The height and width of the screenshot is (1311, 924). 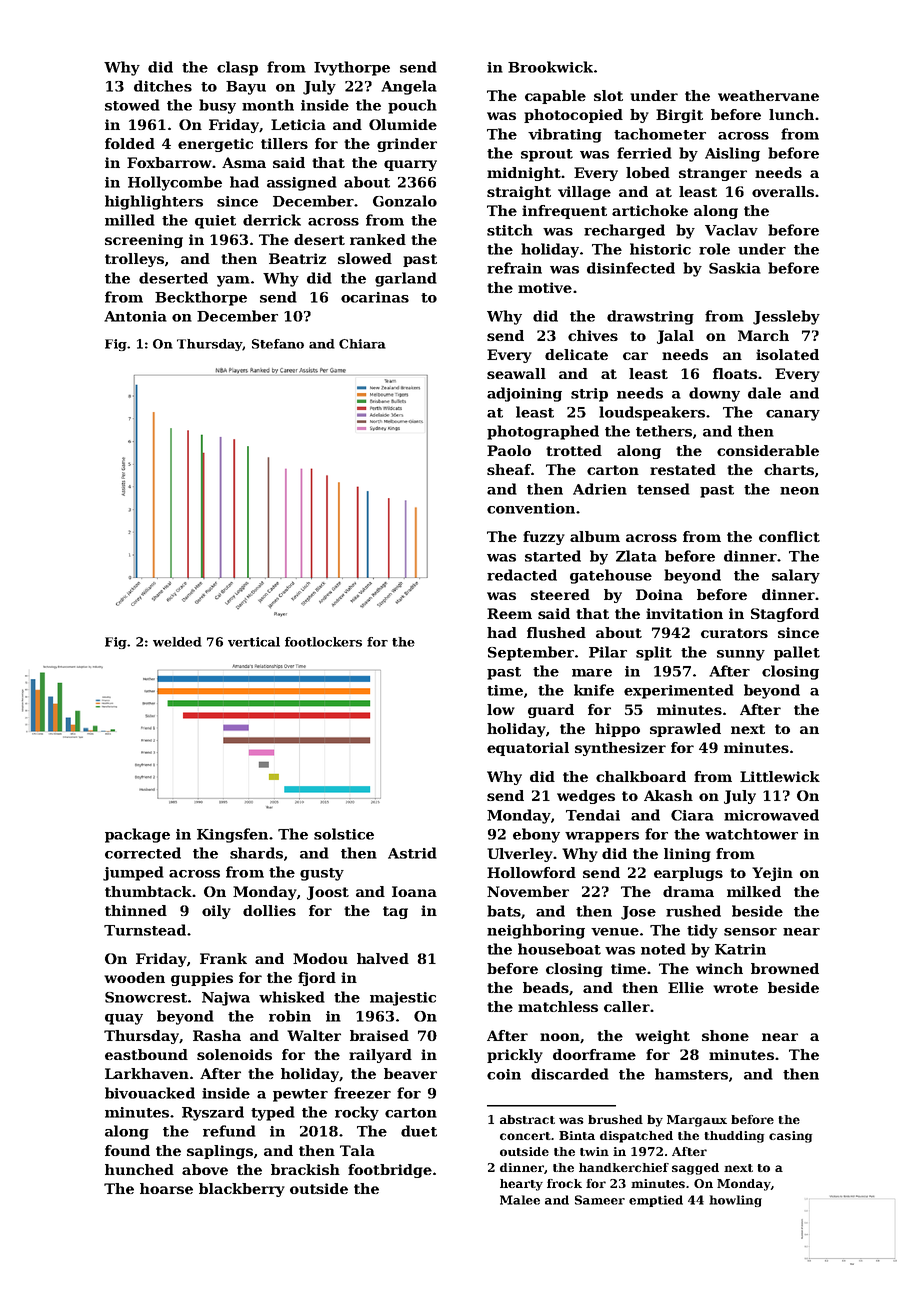 What do you see at coordinates (163, 86) in the screenshot?
I see `ditches` at bounding box center [163, 86].
